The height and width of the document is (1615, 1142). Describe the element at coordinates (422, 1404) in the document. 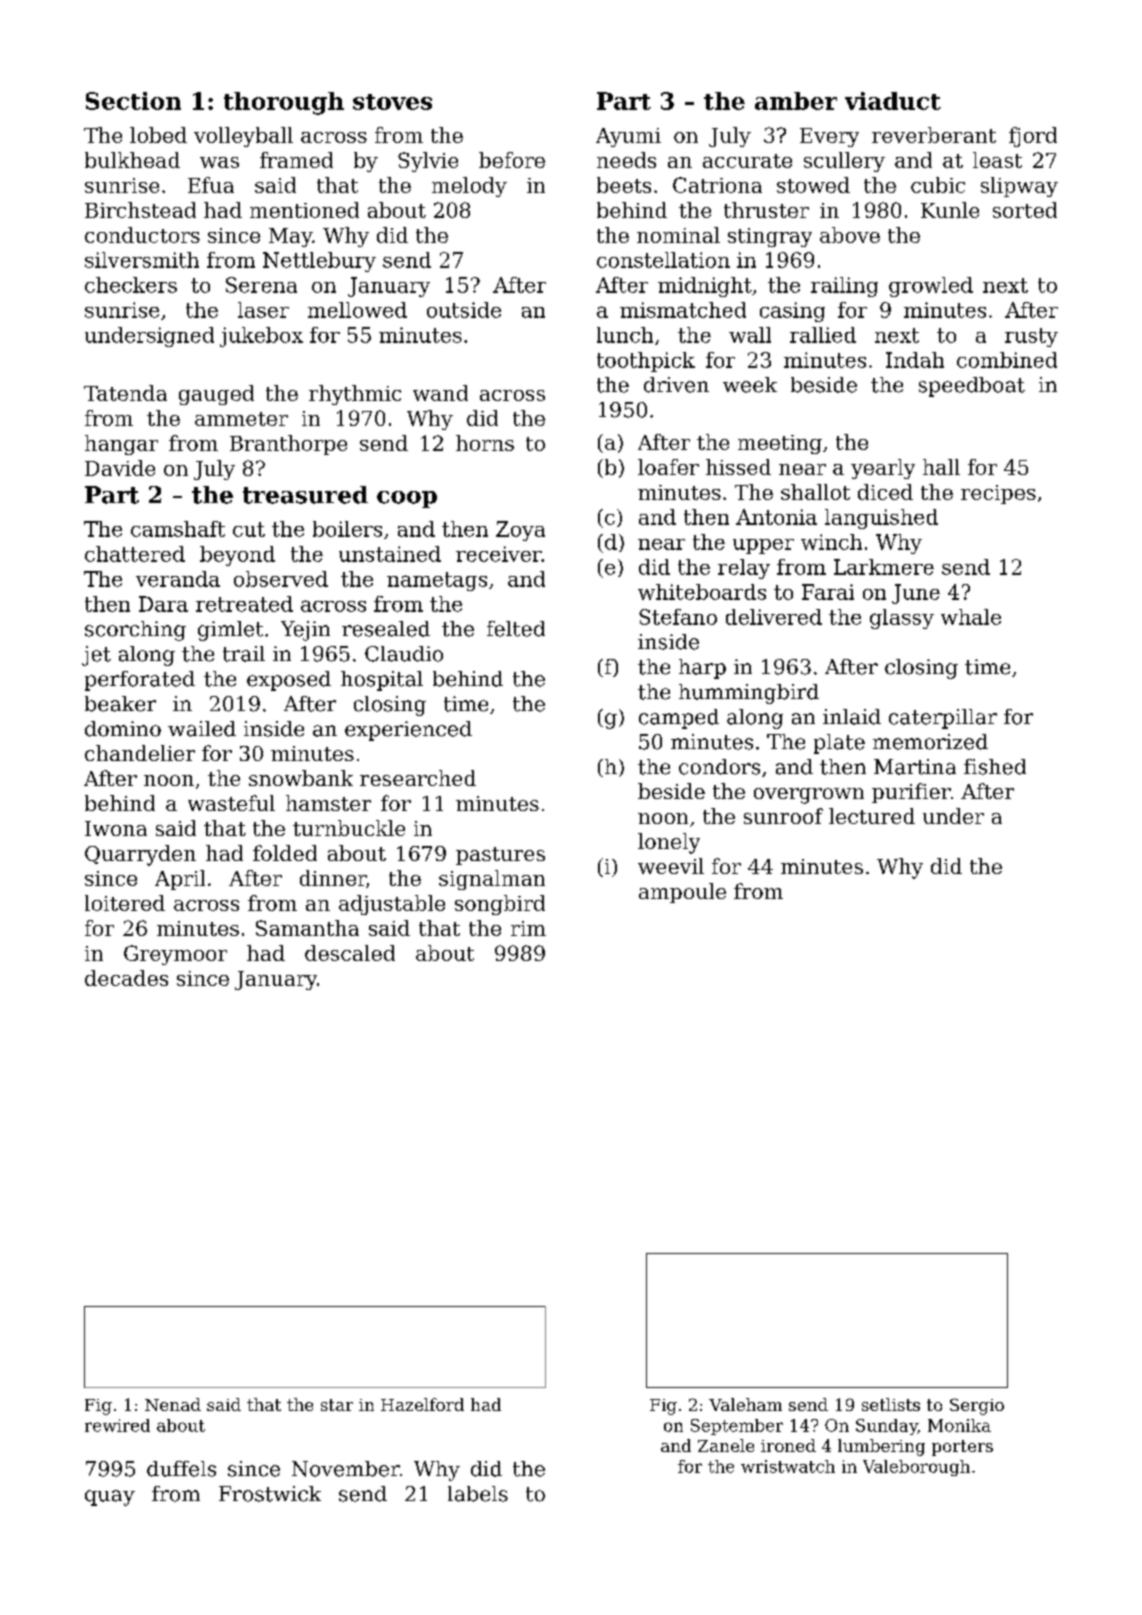

I see `Hazelford` at that location.
